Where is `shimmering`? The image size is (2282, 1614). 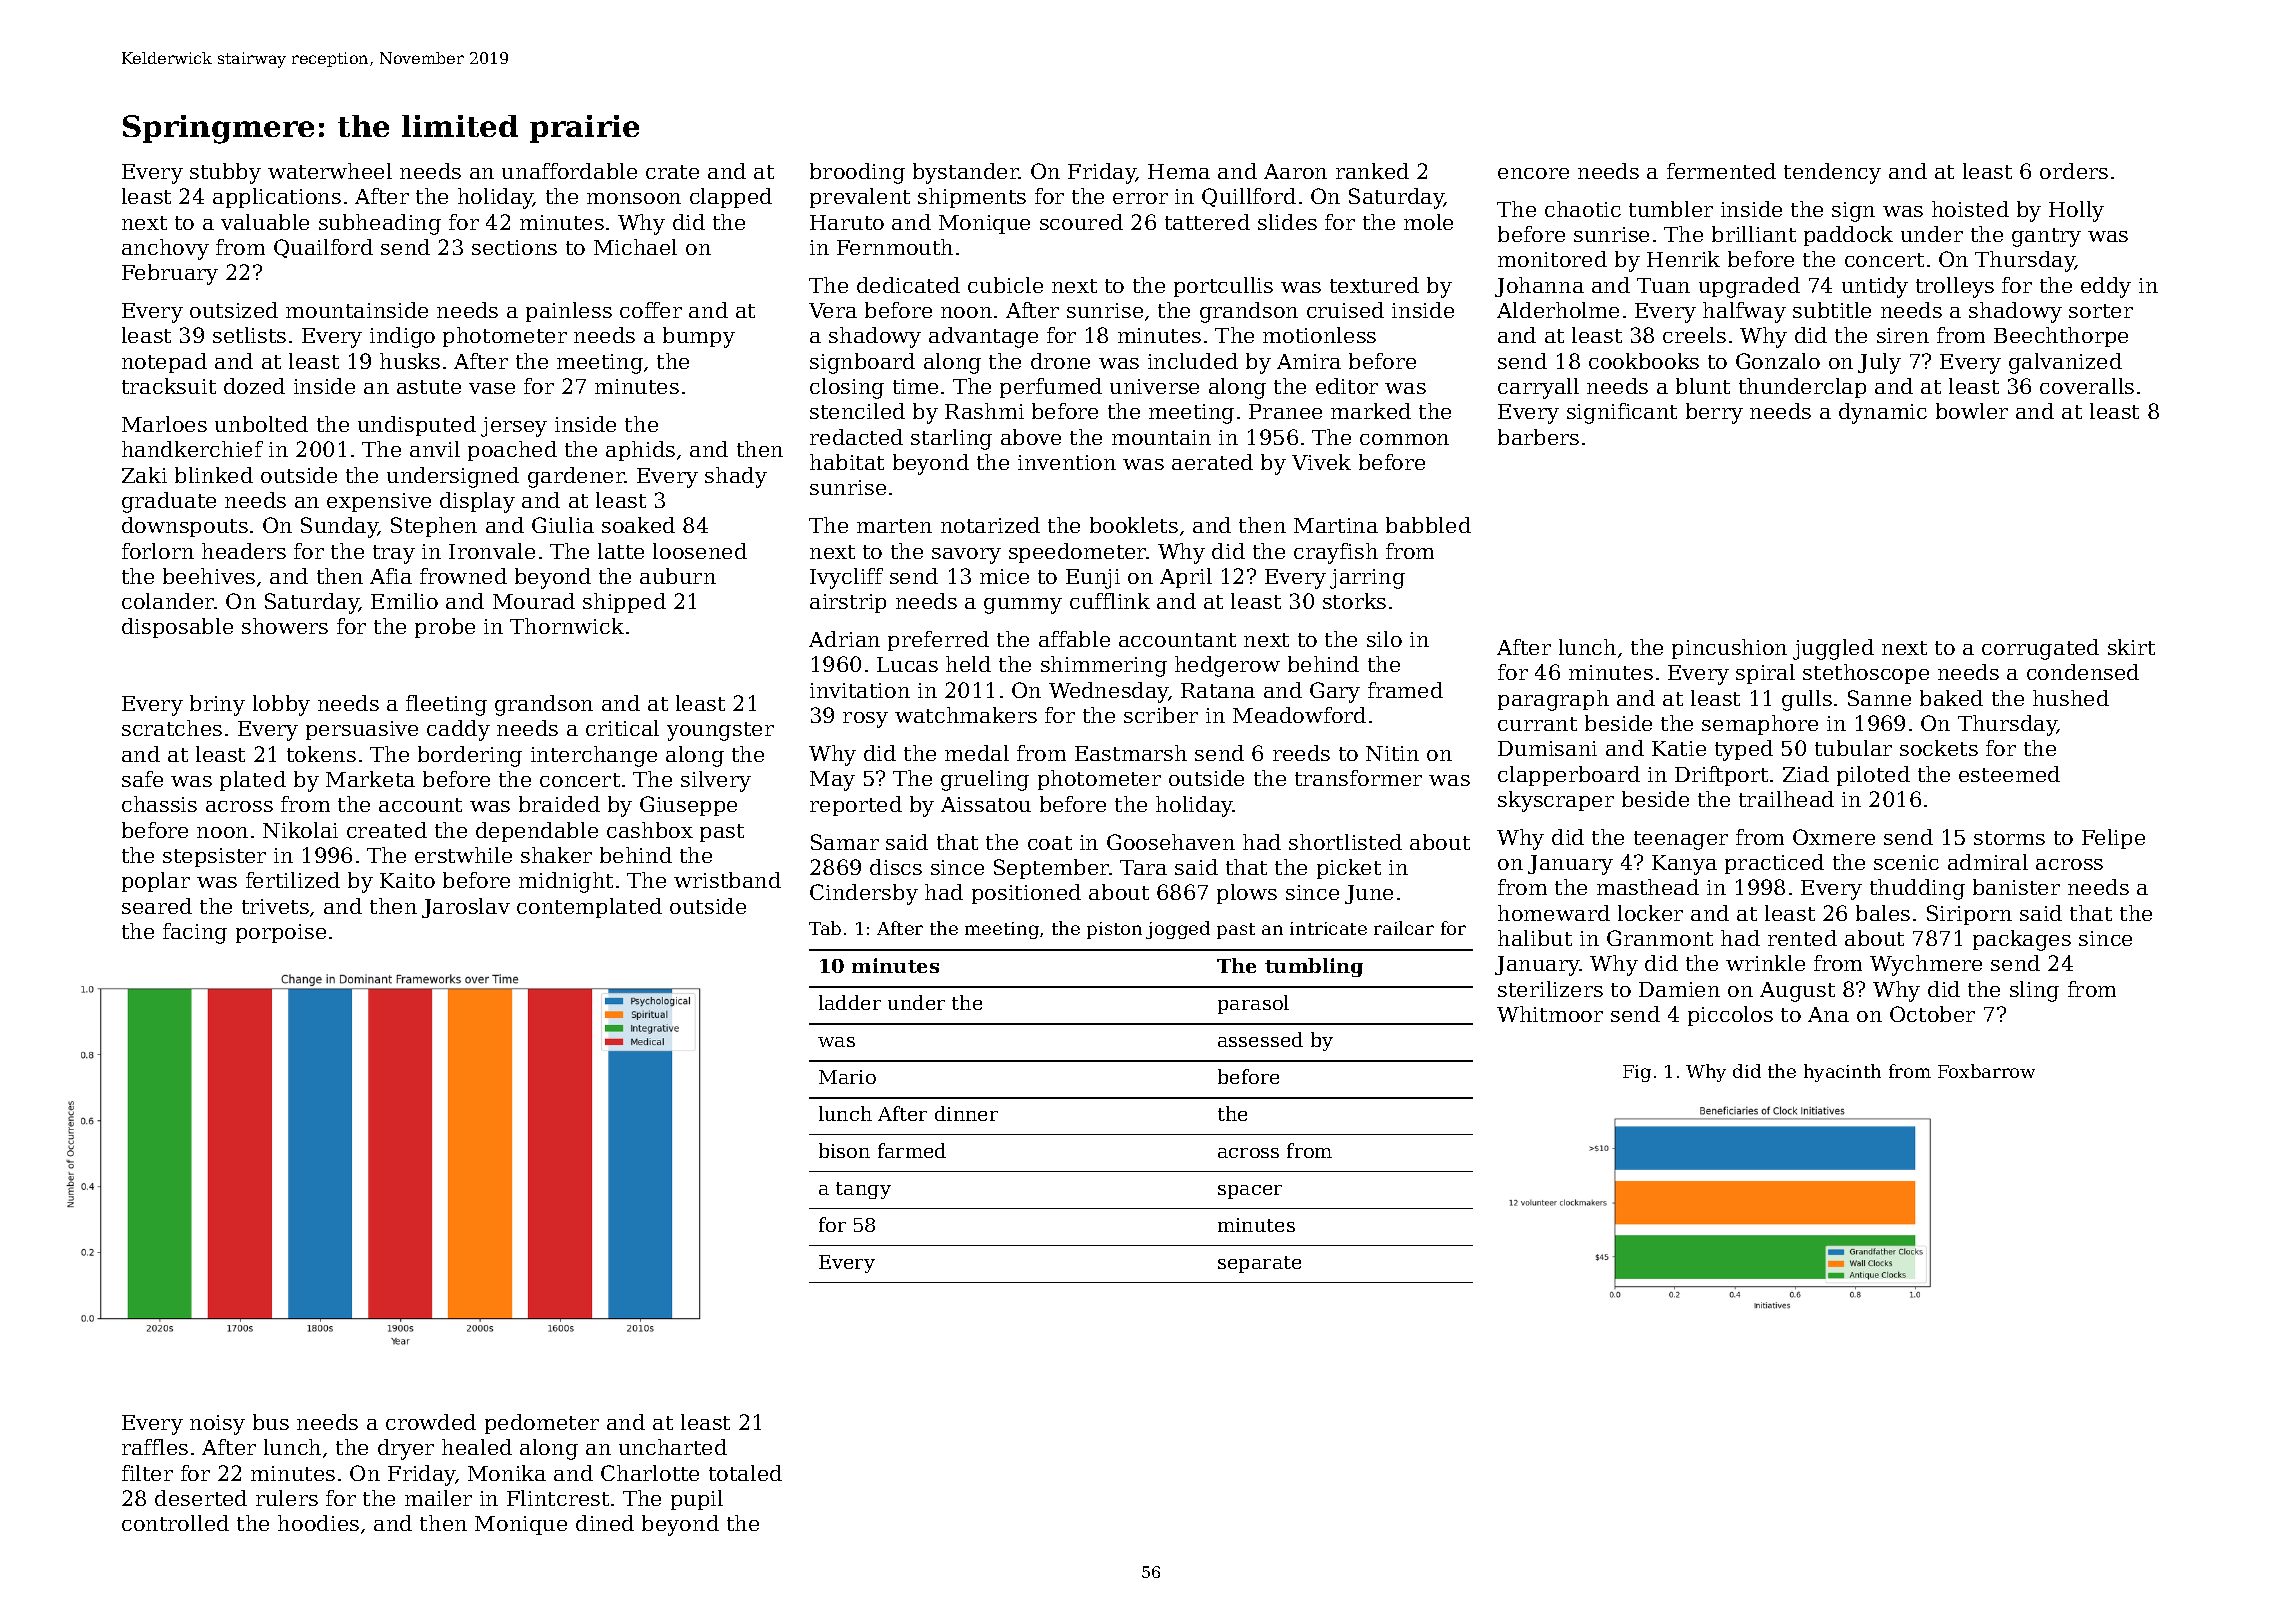
shimmering is located at coordinates (1104, 666).
